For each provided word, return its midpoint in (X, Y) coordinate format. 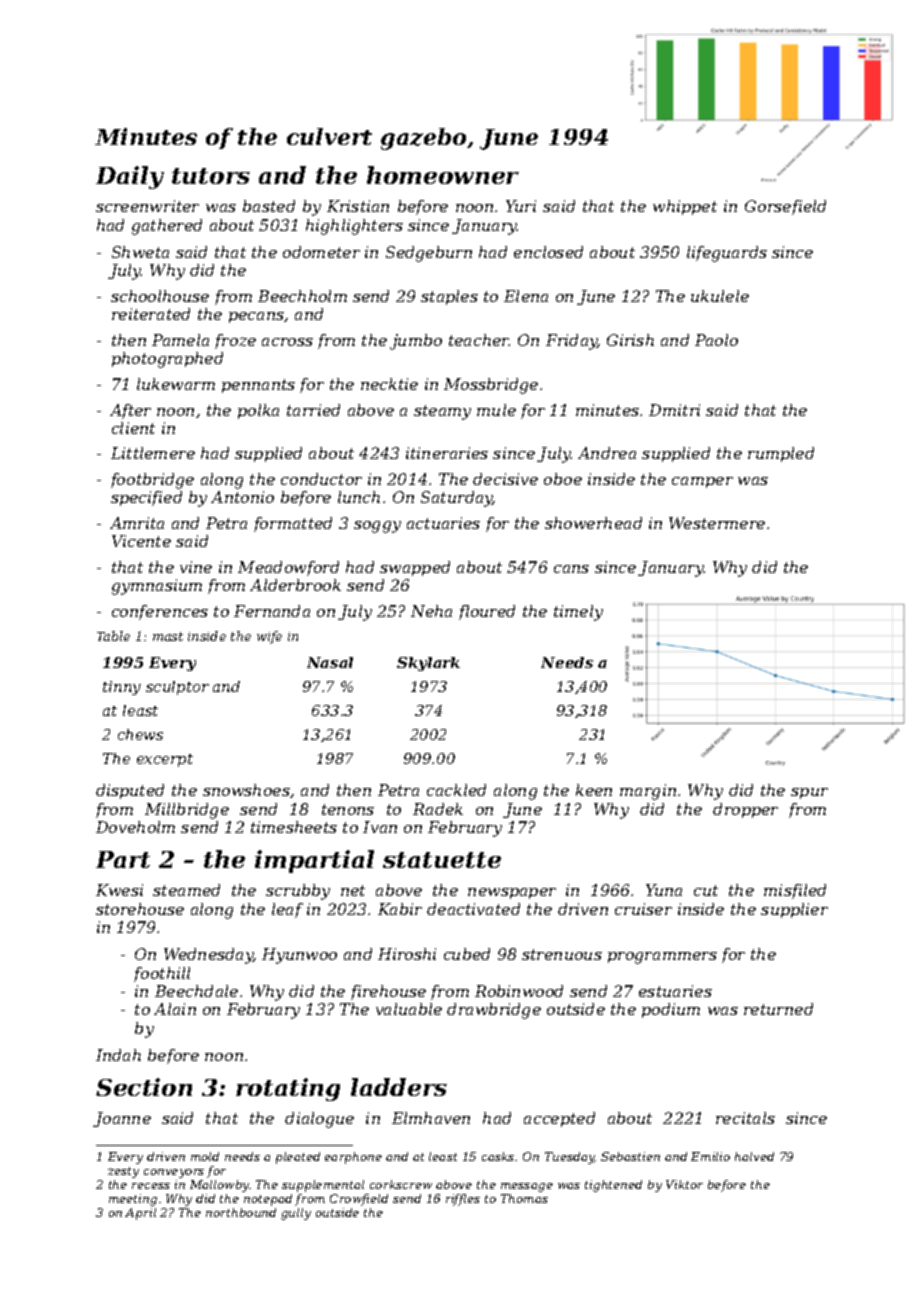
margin (648, 792)
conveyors (174, 1173)
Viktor (684, 1184)
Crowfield (359, 1200)
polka (258, 411)
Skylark (428, 664)
